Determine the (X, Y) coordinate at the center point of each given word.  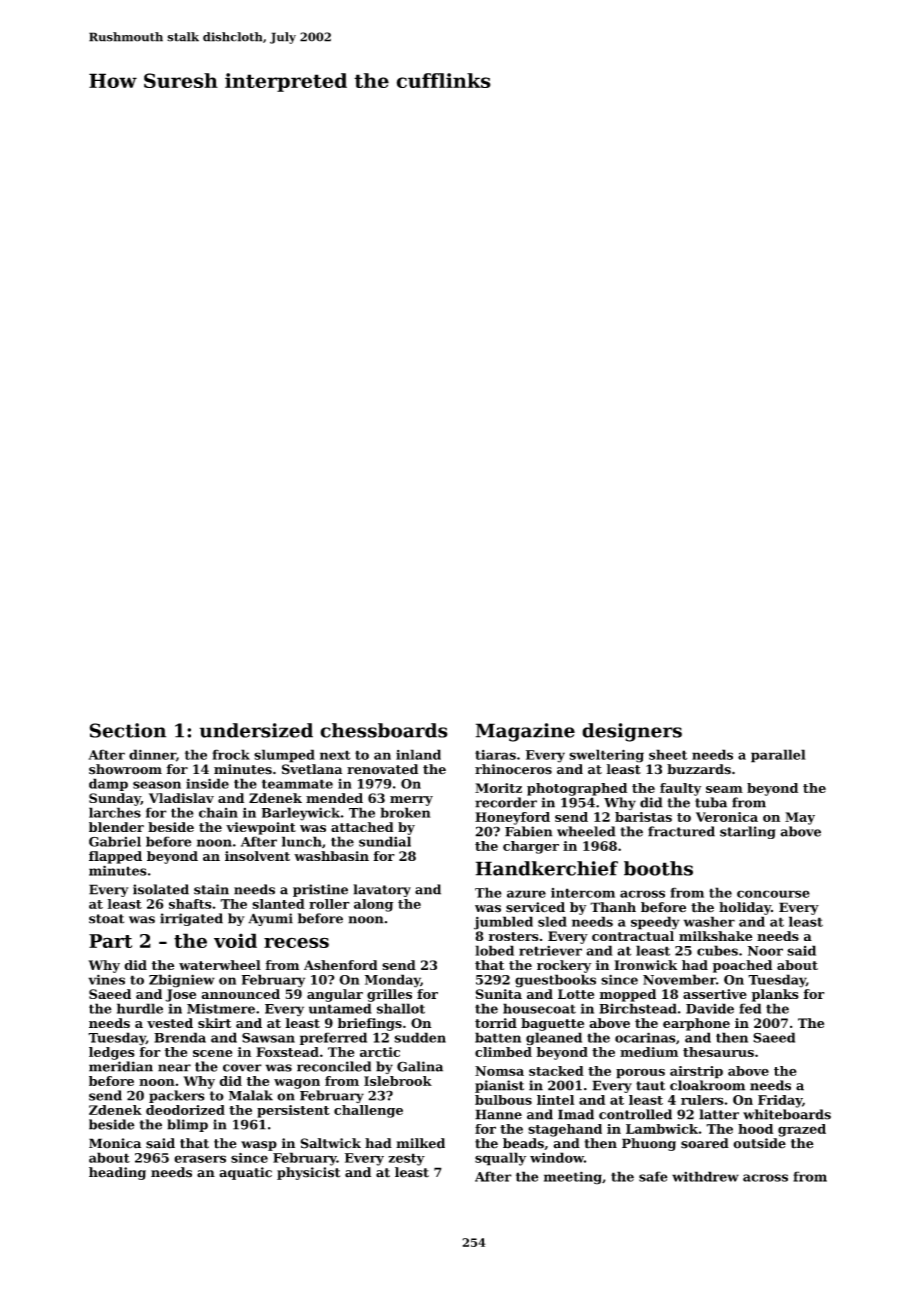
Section (128, 730)
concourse (773, 894)
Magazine (525, 732)
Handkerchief (547, 868)
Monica (115, 1143)
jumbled (503, 923)
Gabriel (115, 841)
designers (632, 732)
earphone (696, 1024)
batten (498, 1037)
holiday (745, 908)
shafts (190, 904)
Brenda (180, 1037)
